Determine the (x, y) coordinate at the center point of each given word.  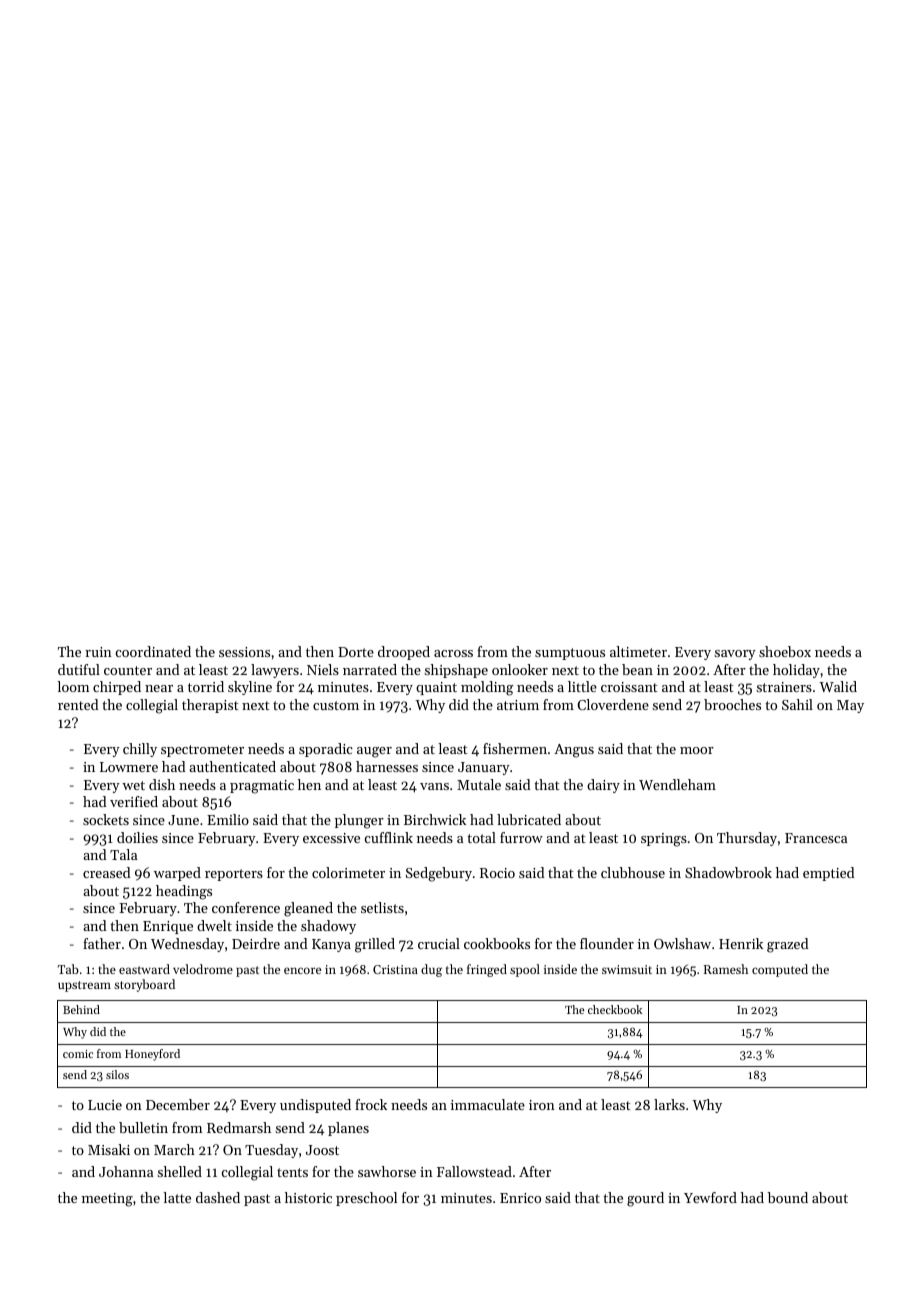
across (453, 653)
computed (780, 970)
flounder (607, 943)
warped (177, 874)
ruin (98, 652)
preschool (366, 1199)
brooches (732, 704)
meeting (107, 1200)
